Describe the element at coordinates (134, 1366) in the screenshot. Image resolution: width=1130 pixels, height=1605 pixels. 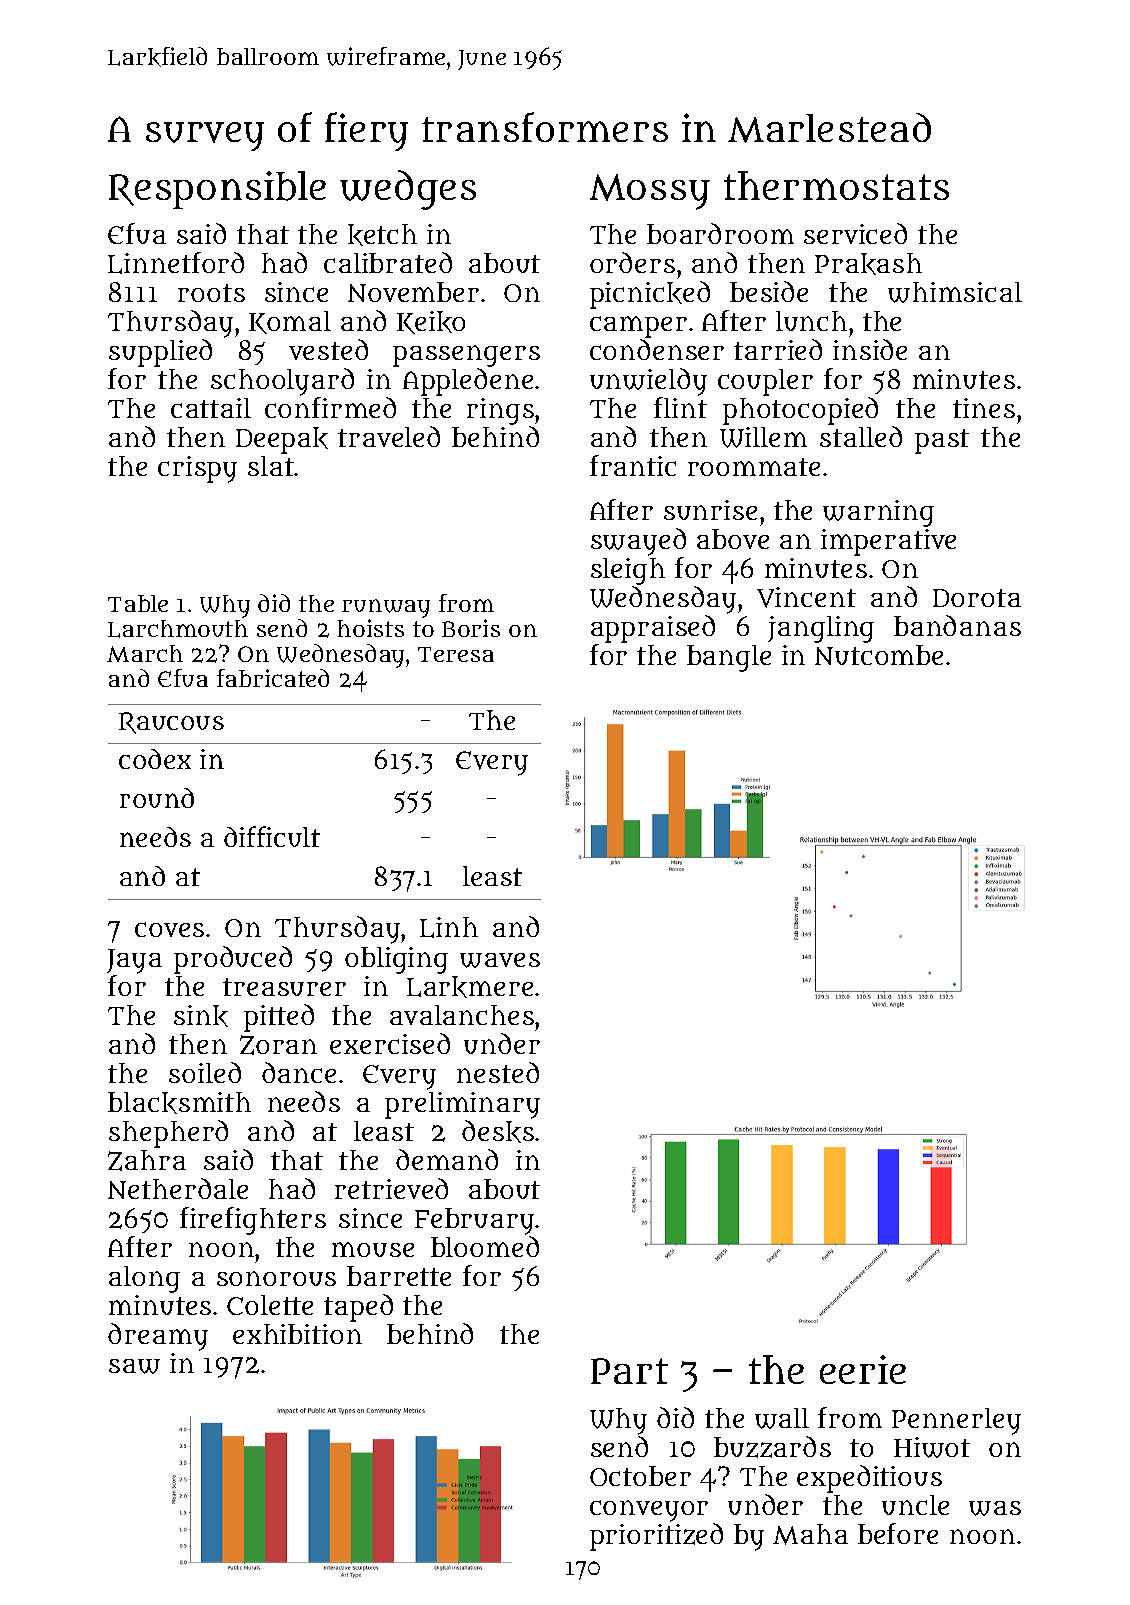
I see `saw` at that location.
